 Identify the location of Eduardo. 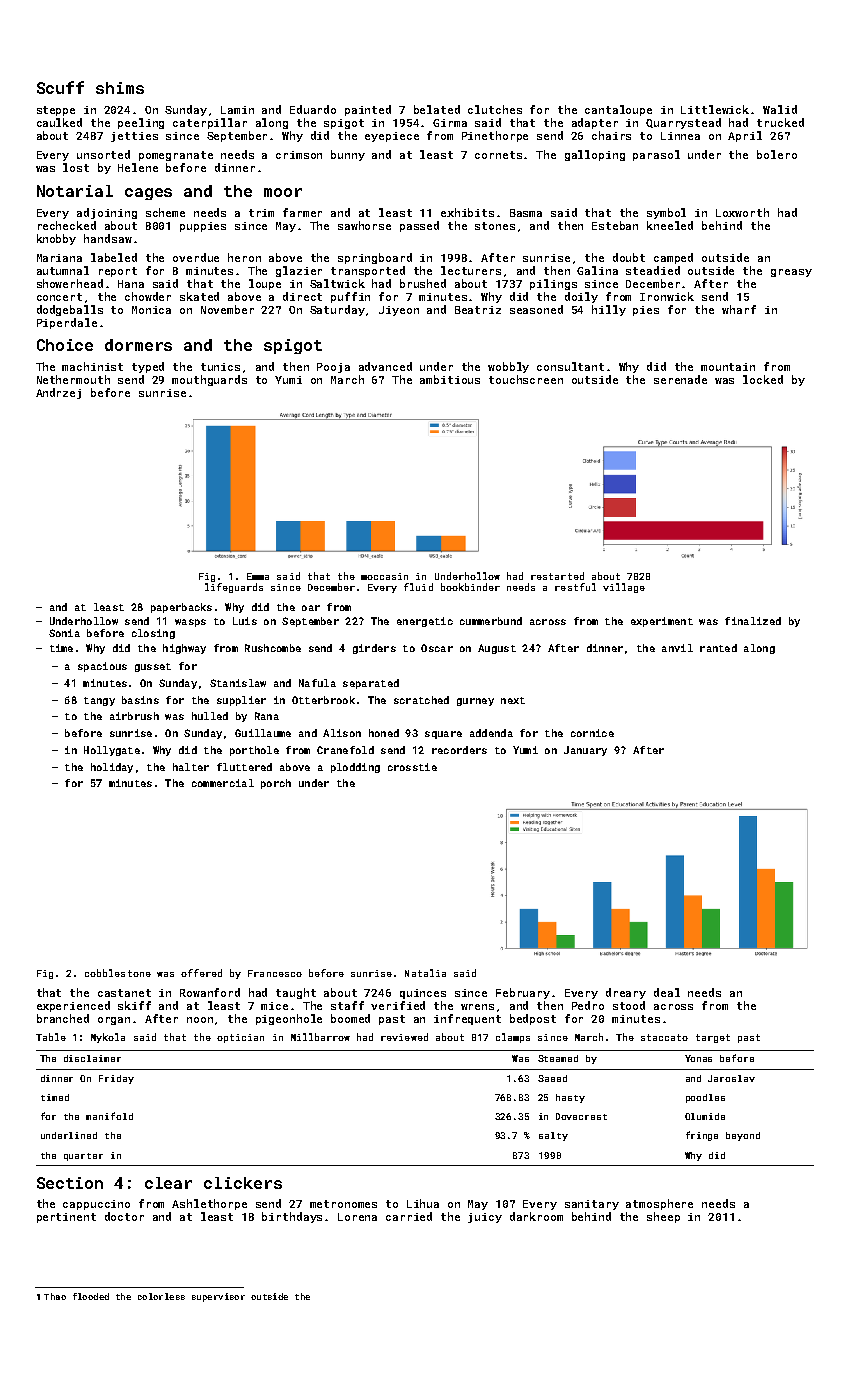
(313, 109).
